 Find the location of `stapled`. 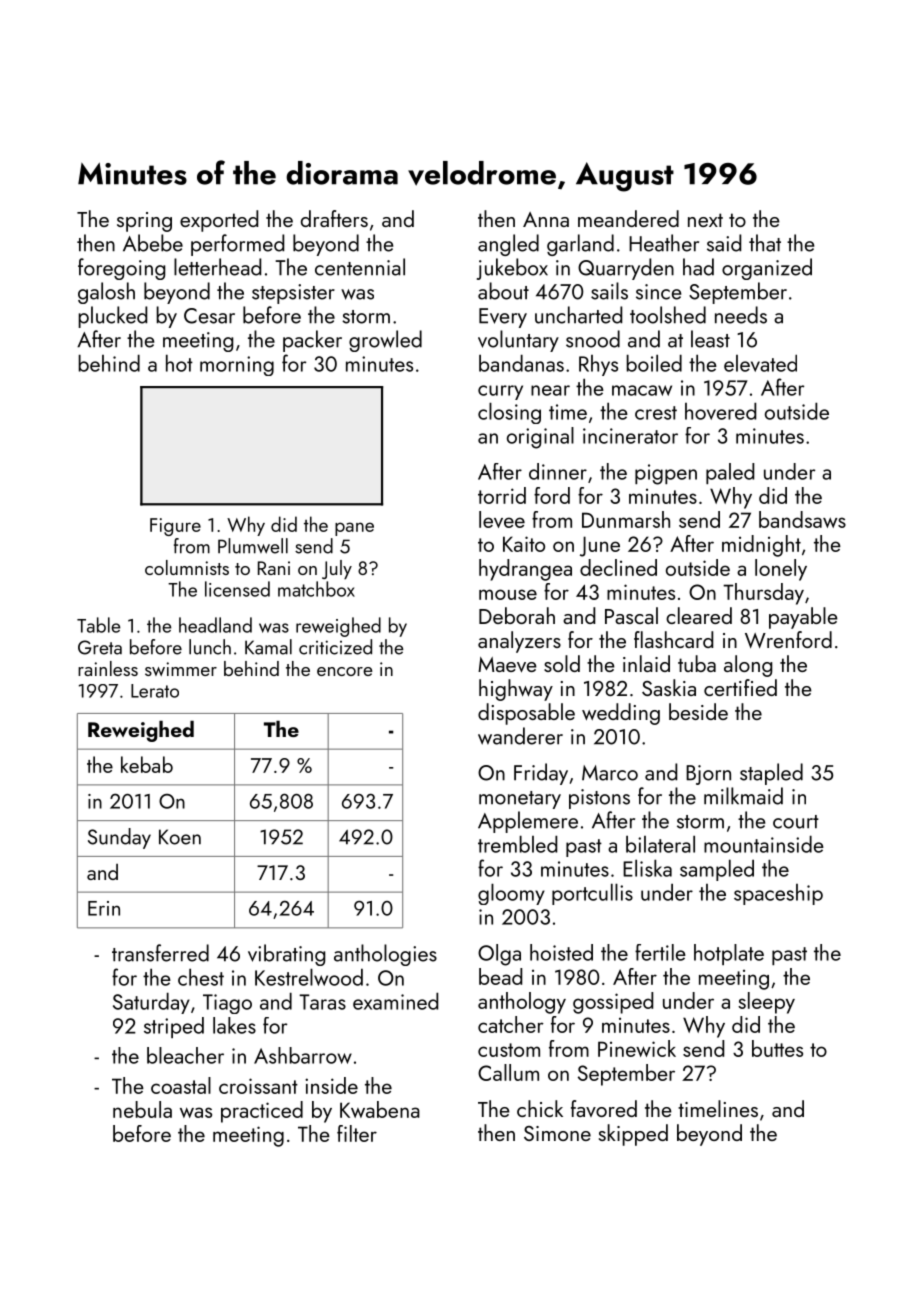

stapled is located at coordinates (771, 774).
